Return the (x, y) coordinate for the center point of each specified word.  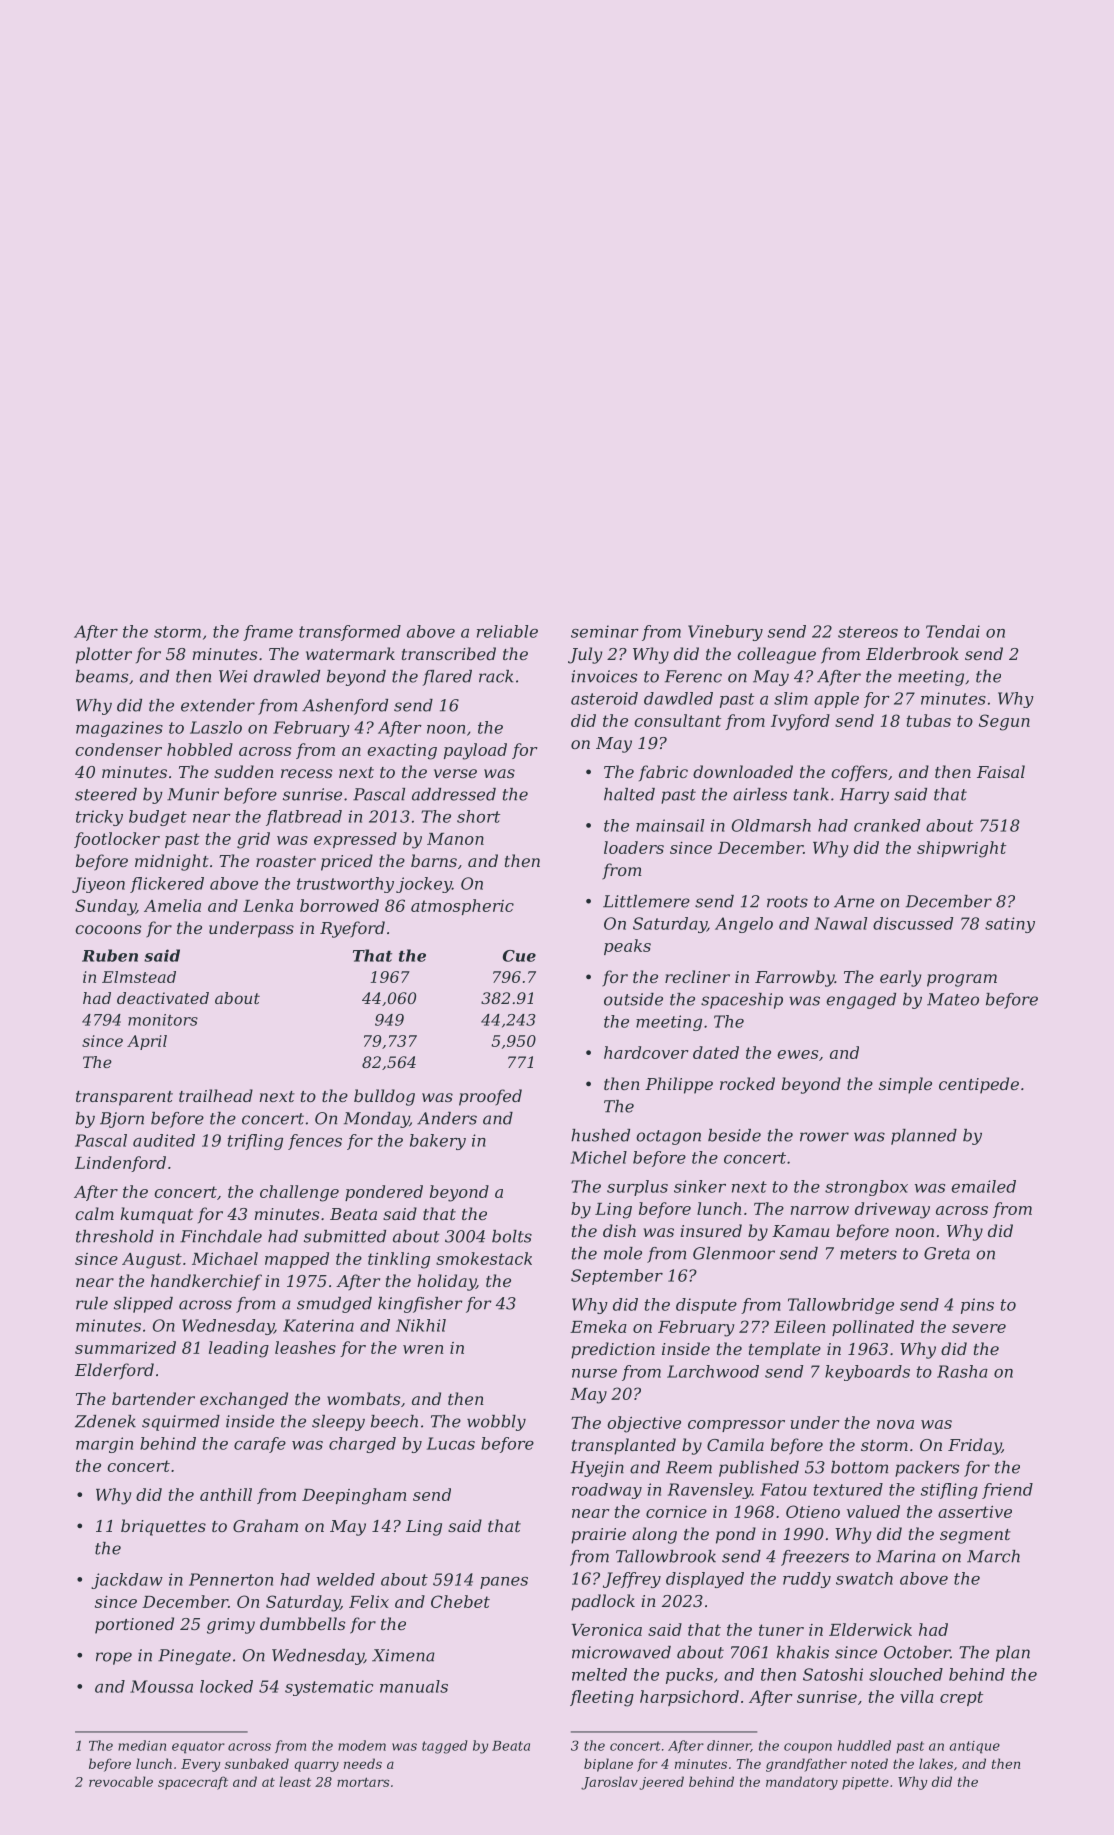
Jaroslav (609, 1783)
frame (268, 633)
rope (114, 1658)
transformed (350, 633)
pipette (865, 1783)
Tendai (953, 631)
